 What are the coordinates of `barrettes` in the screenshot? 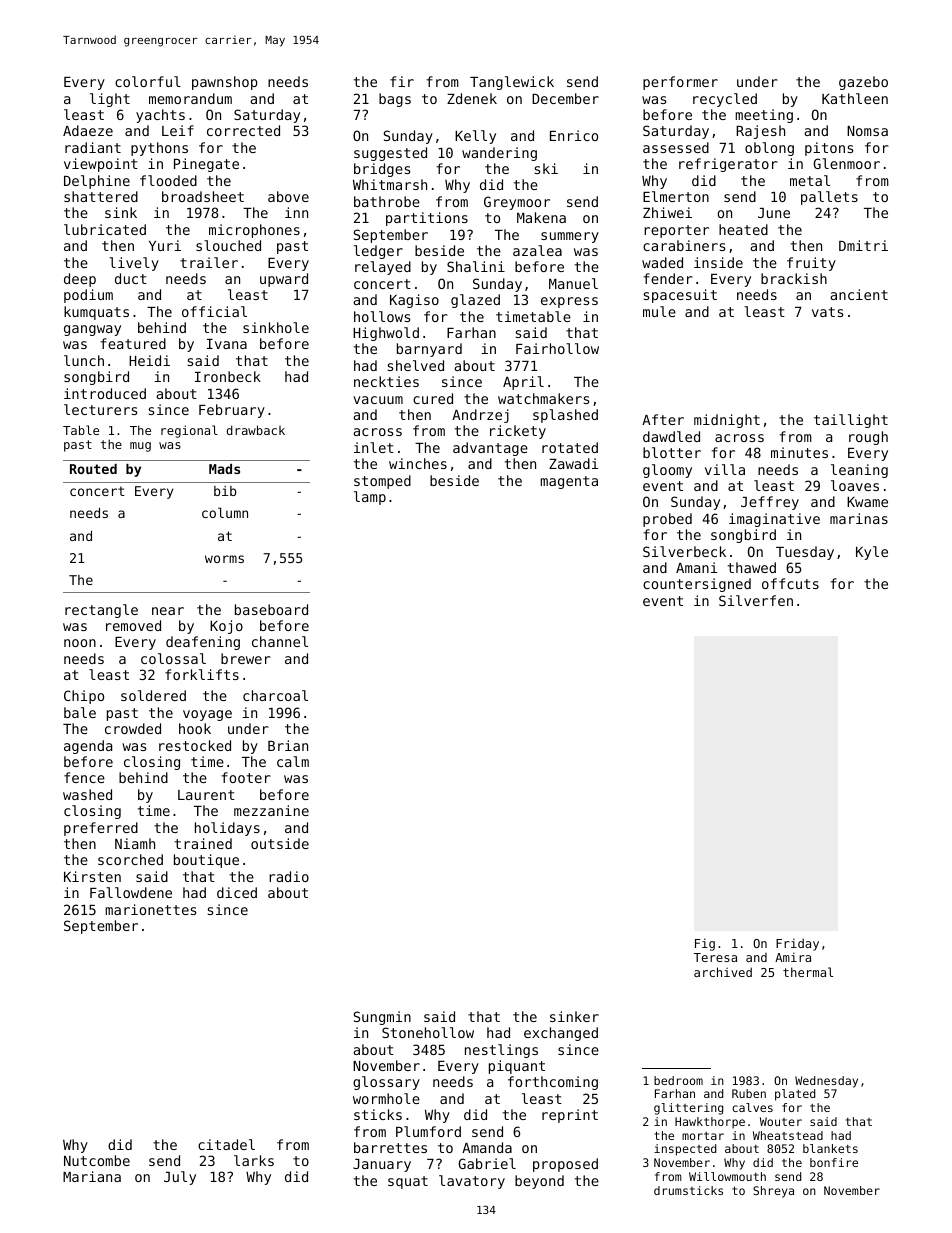 It's located at (390, 1147).
